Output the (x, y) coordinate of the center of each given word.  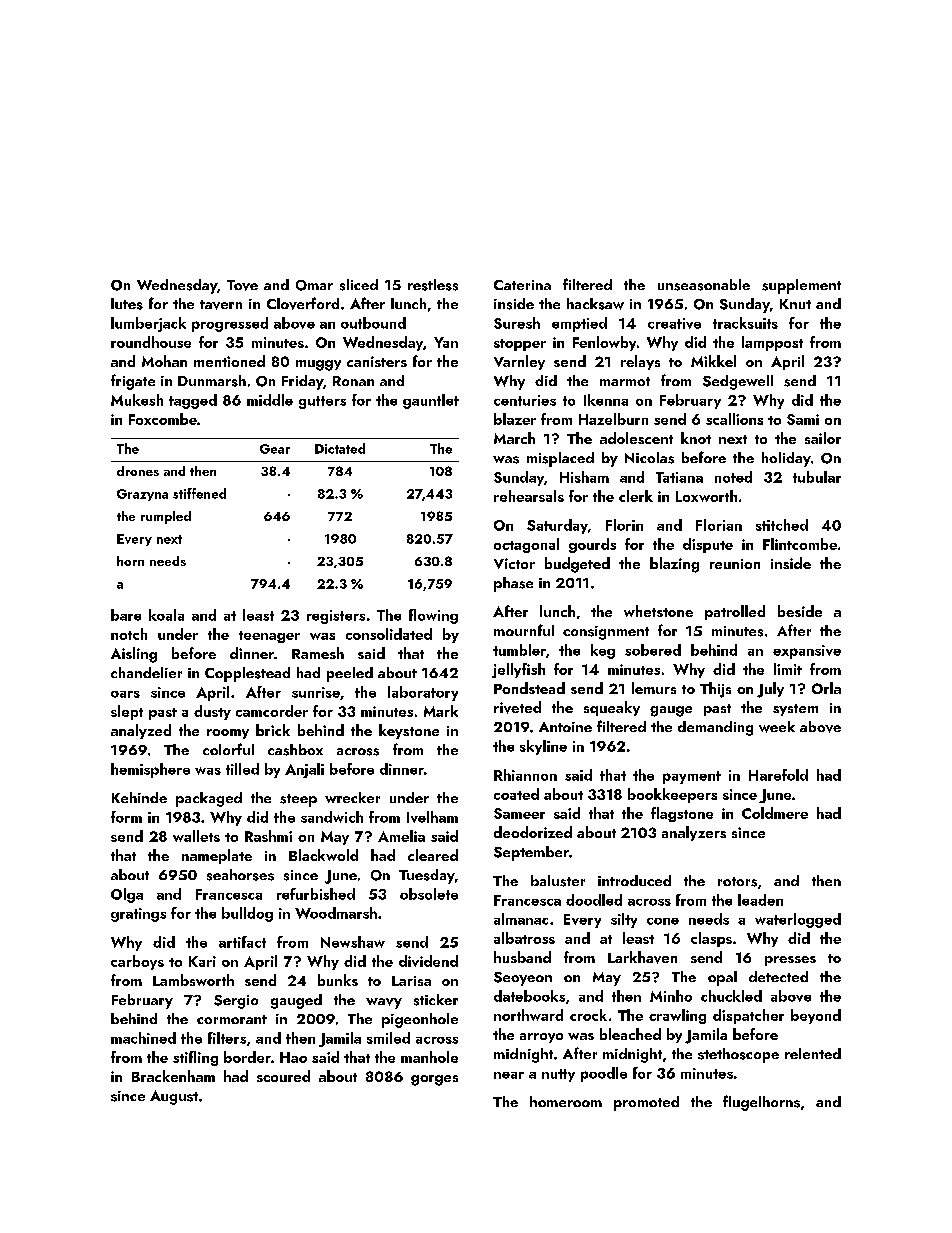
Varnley (519, 362)
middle (270, 400)
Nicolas (649, 458)
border (247, 1057)
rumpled (166, 517)
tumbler (519, 650)
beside (800, 611)
